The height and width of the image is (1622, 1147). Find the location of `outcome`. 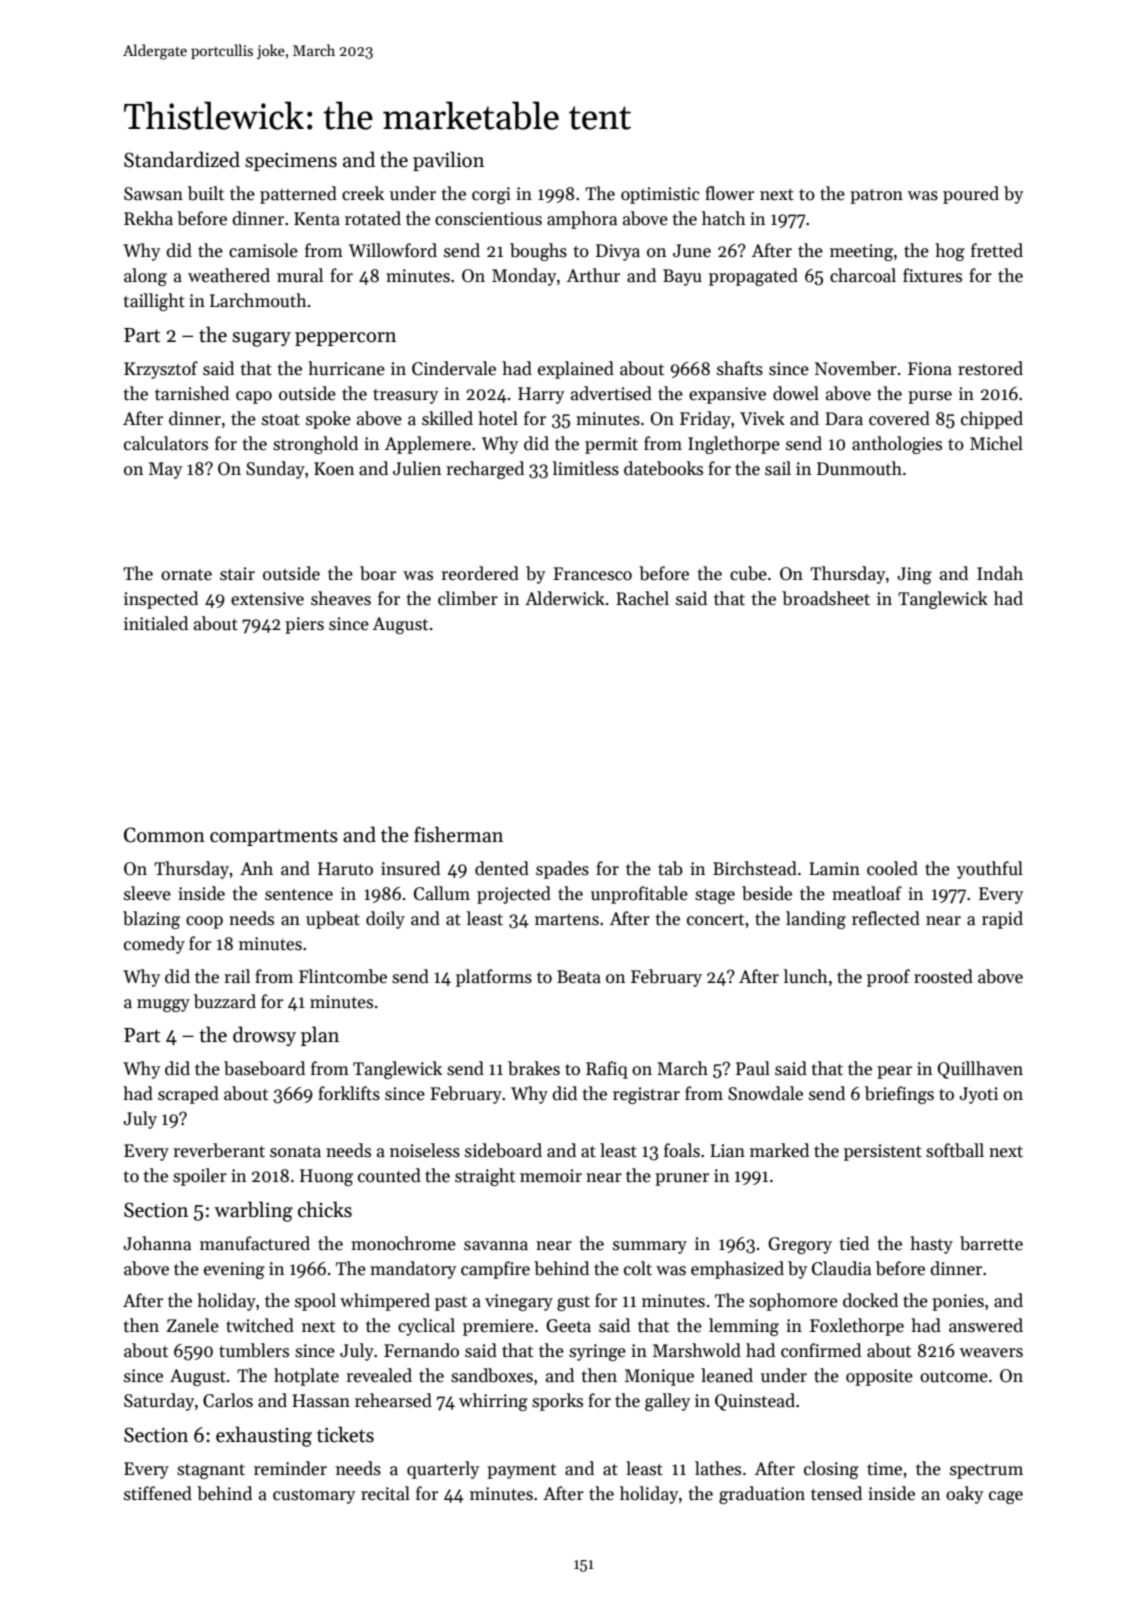

outcome is located at coordinates (954, 1377).
